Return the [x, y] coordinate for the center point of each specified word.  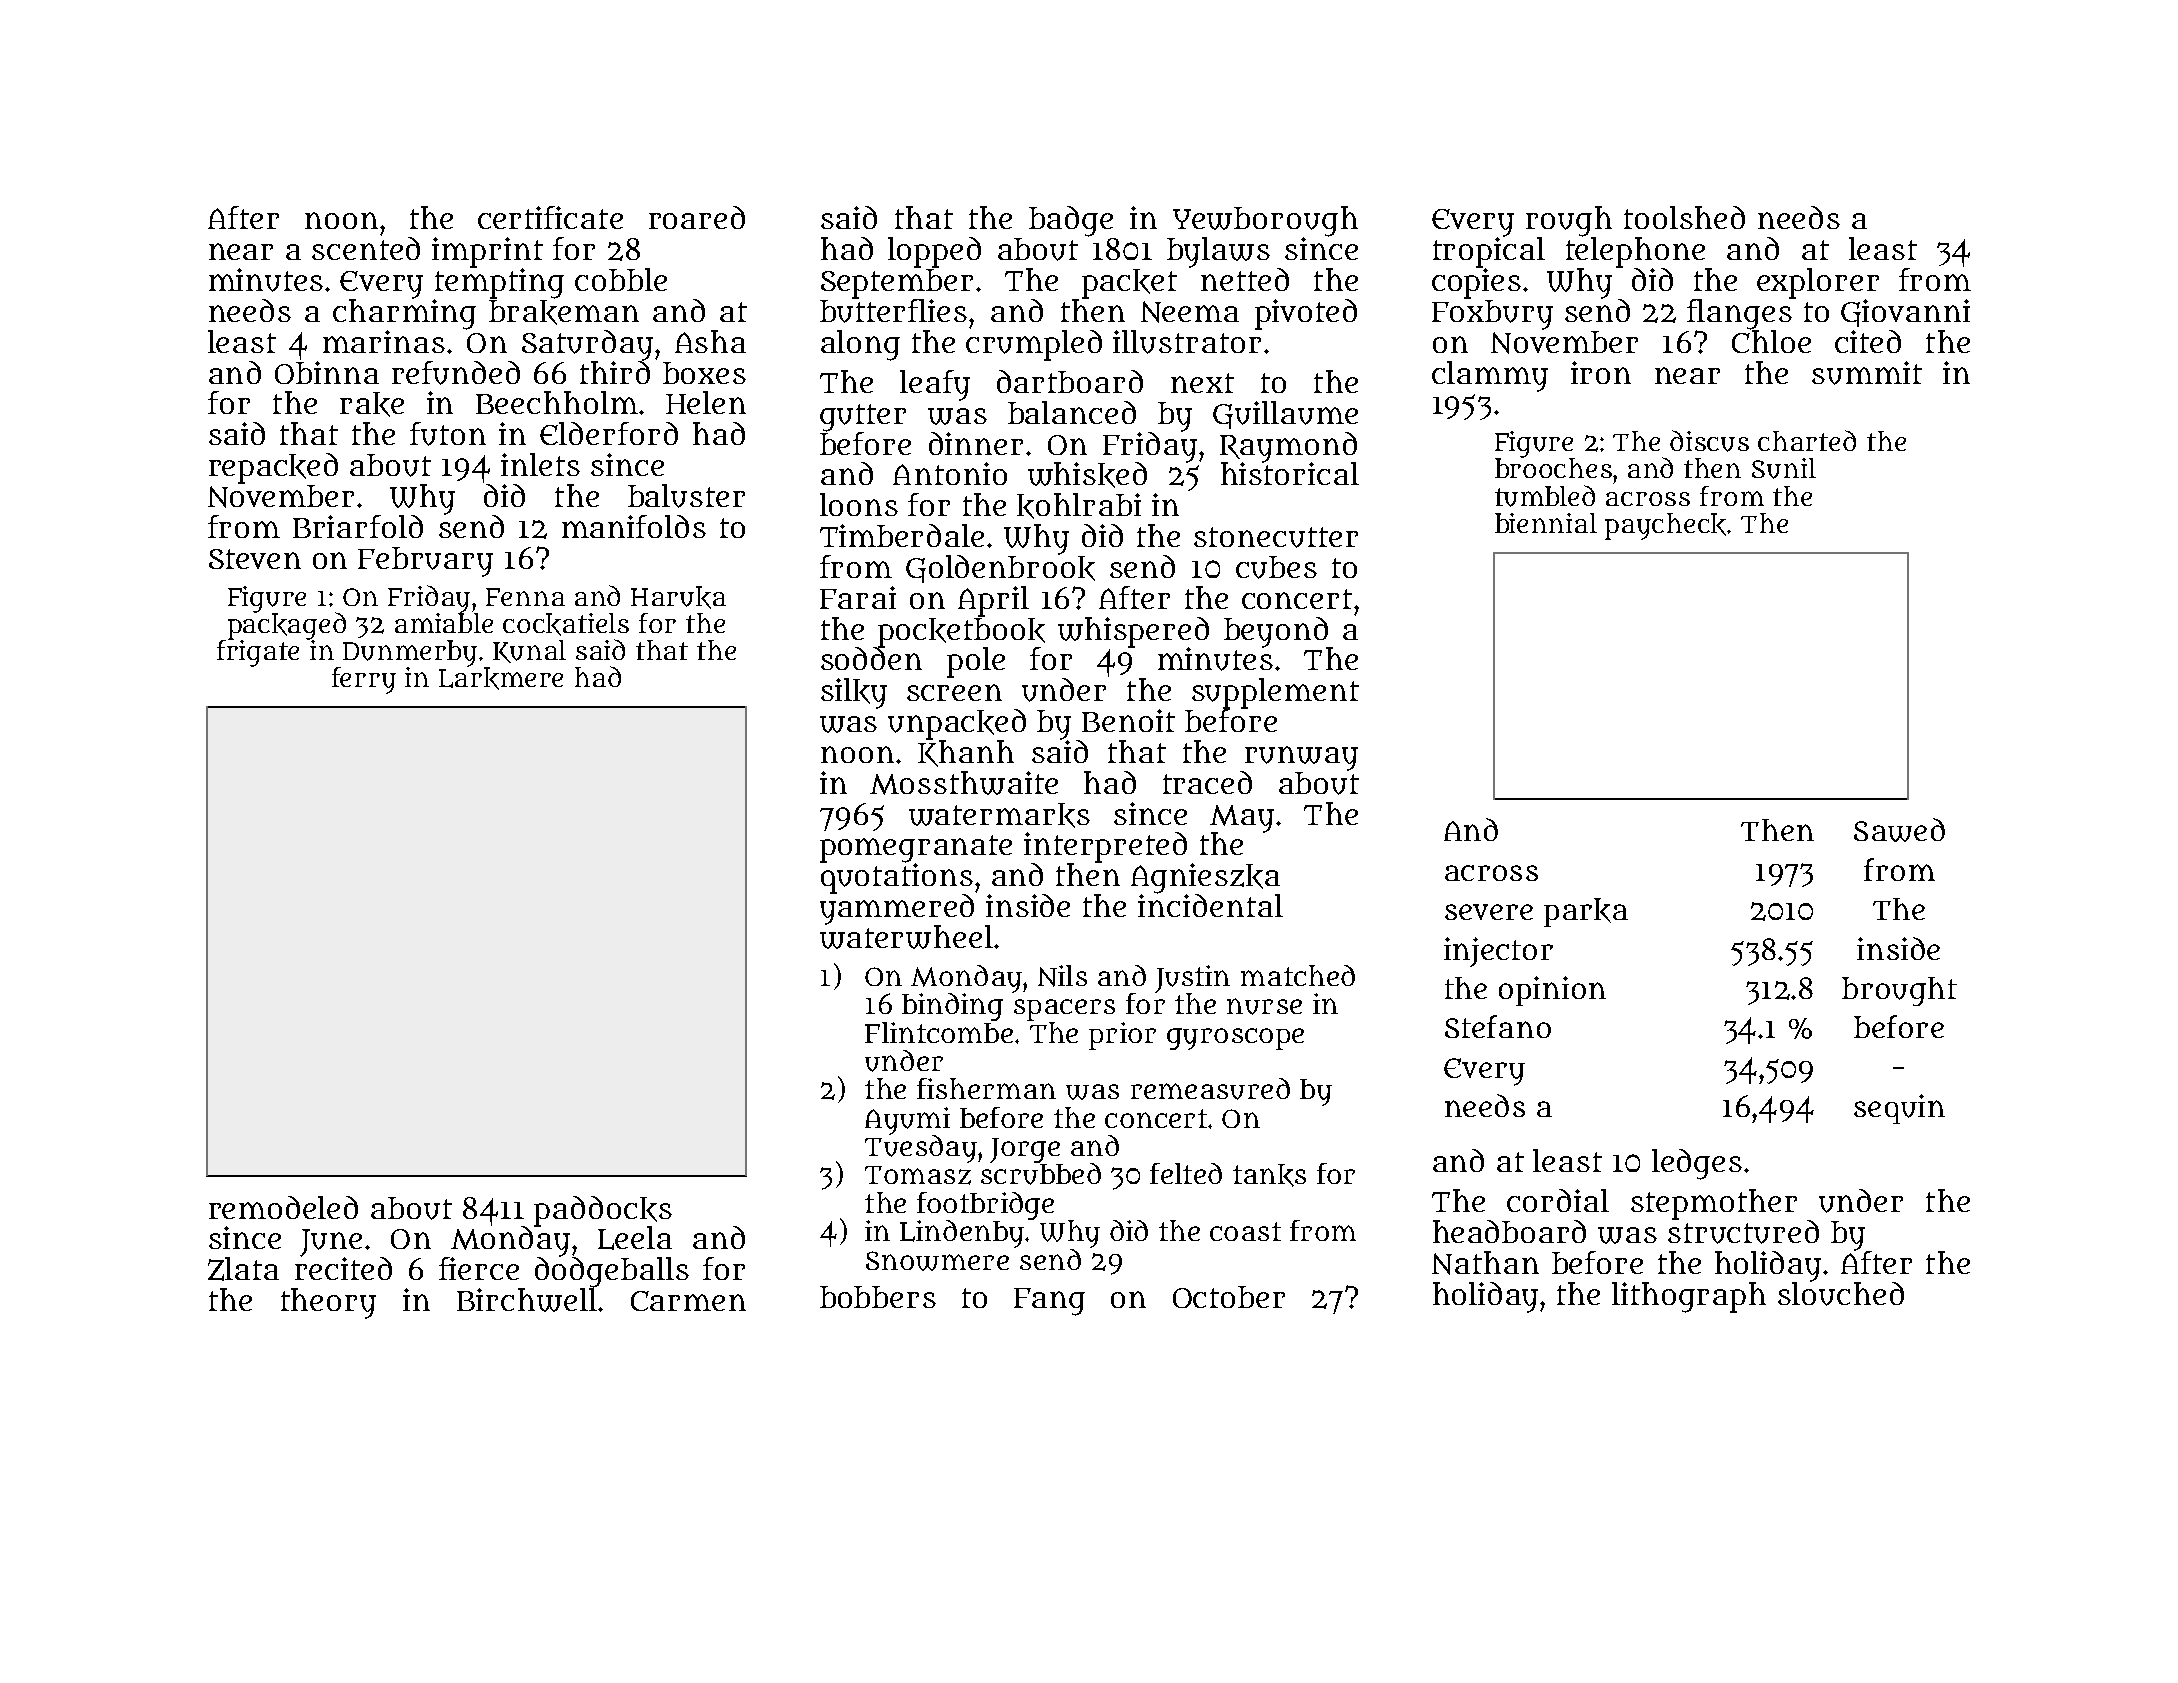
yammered [897, 909]
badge [1071, 221]
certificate [550, 217]
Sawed [1899, 830]
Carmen [688, 1301]
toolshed [1684, 217]
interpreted [1105, 847]
